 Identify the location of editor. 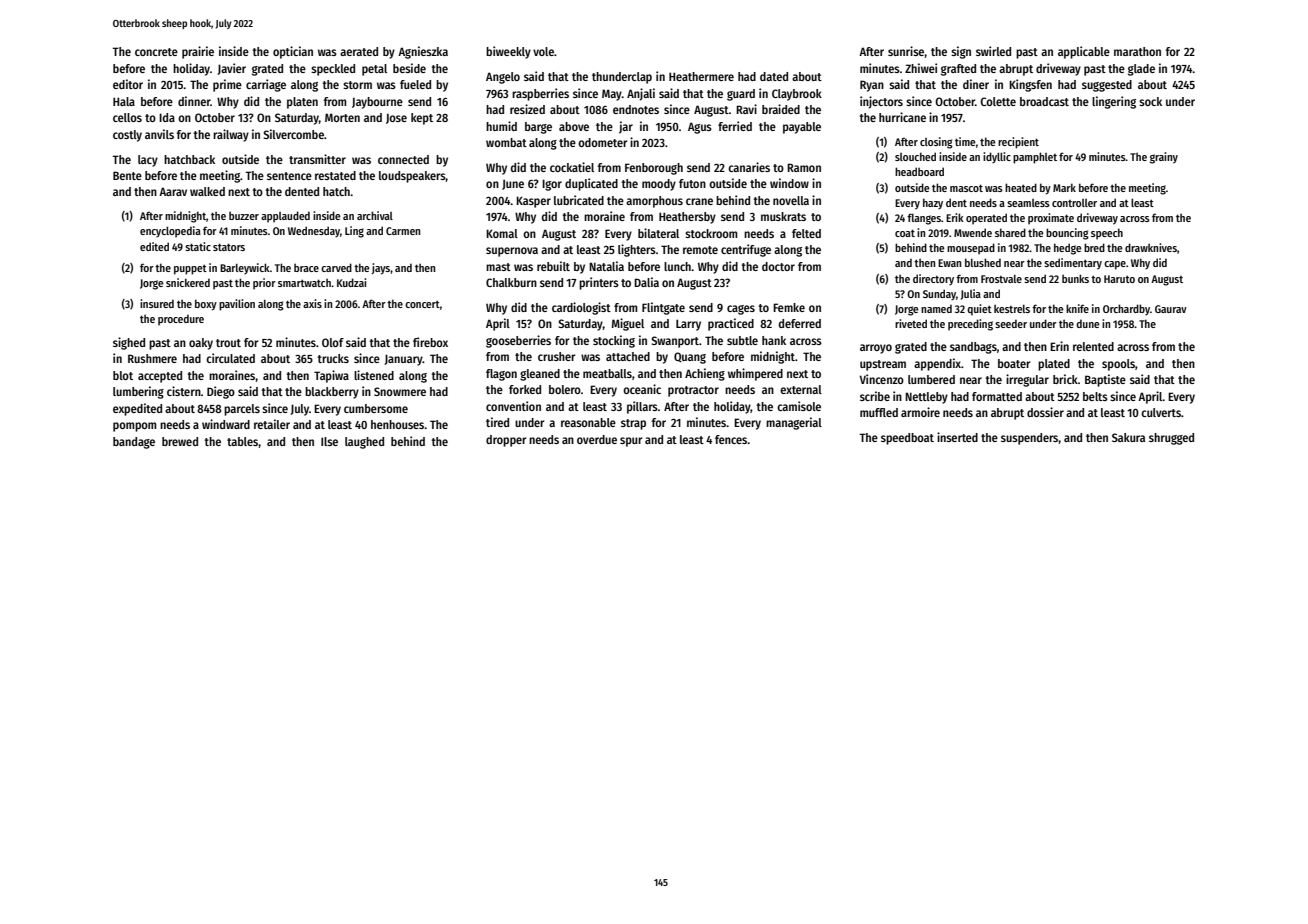
(128, 84).
